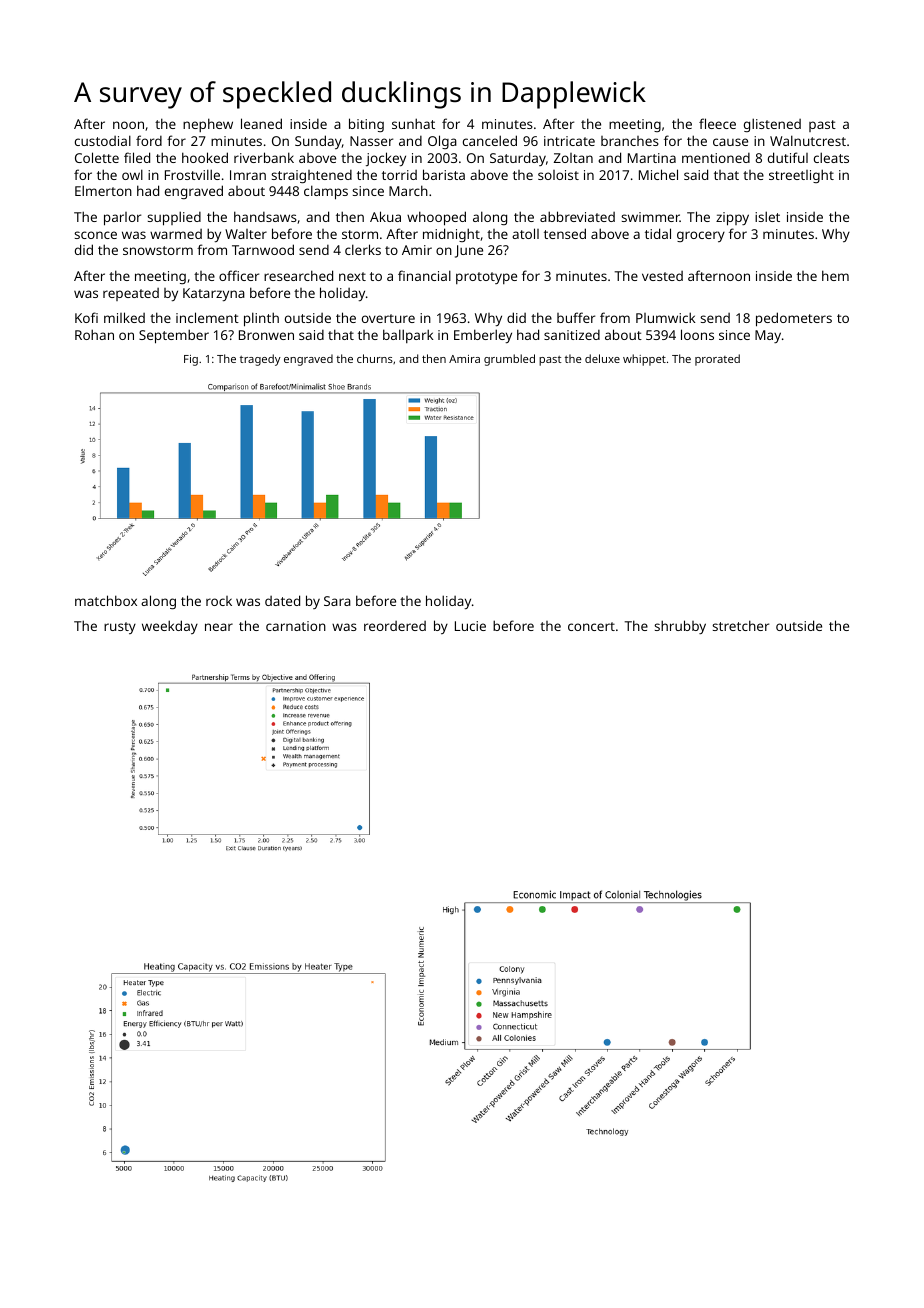 Image resolution: width=924 pixels, height=1308 pixels. I want to click on matchbox, so click(106, 600).
